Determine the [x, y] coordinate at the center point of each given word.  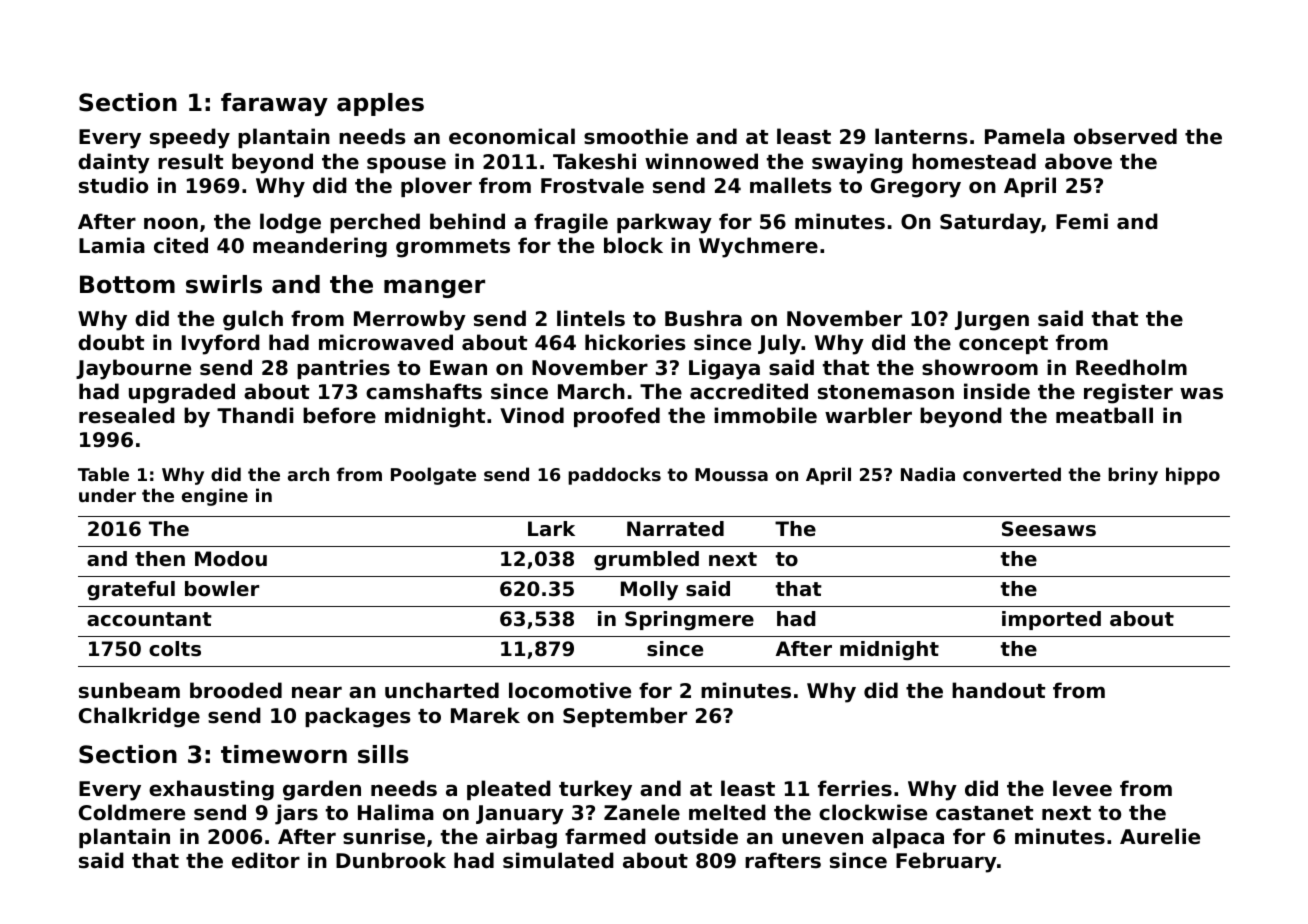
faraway [274, 104]
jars [296, 814]
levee [1082, 788]
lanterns [921, 136]
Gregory [916, 188]
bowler [222, 589]
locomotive [570, 690]
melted [727, 812]
